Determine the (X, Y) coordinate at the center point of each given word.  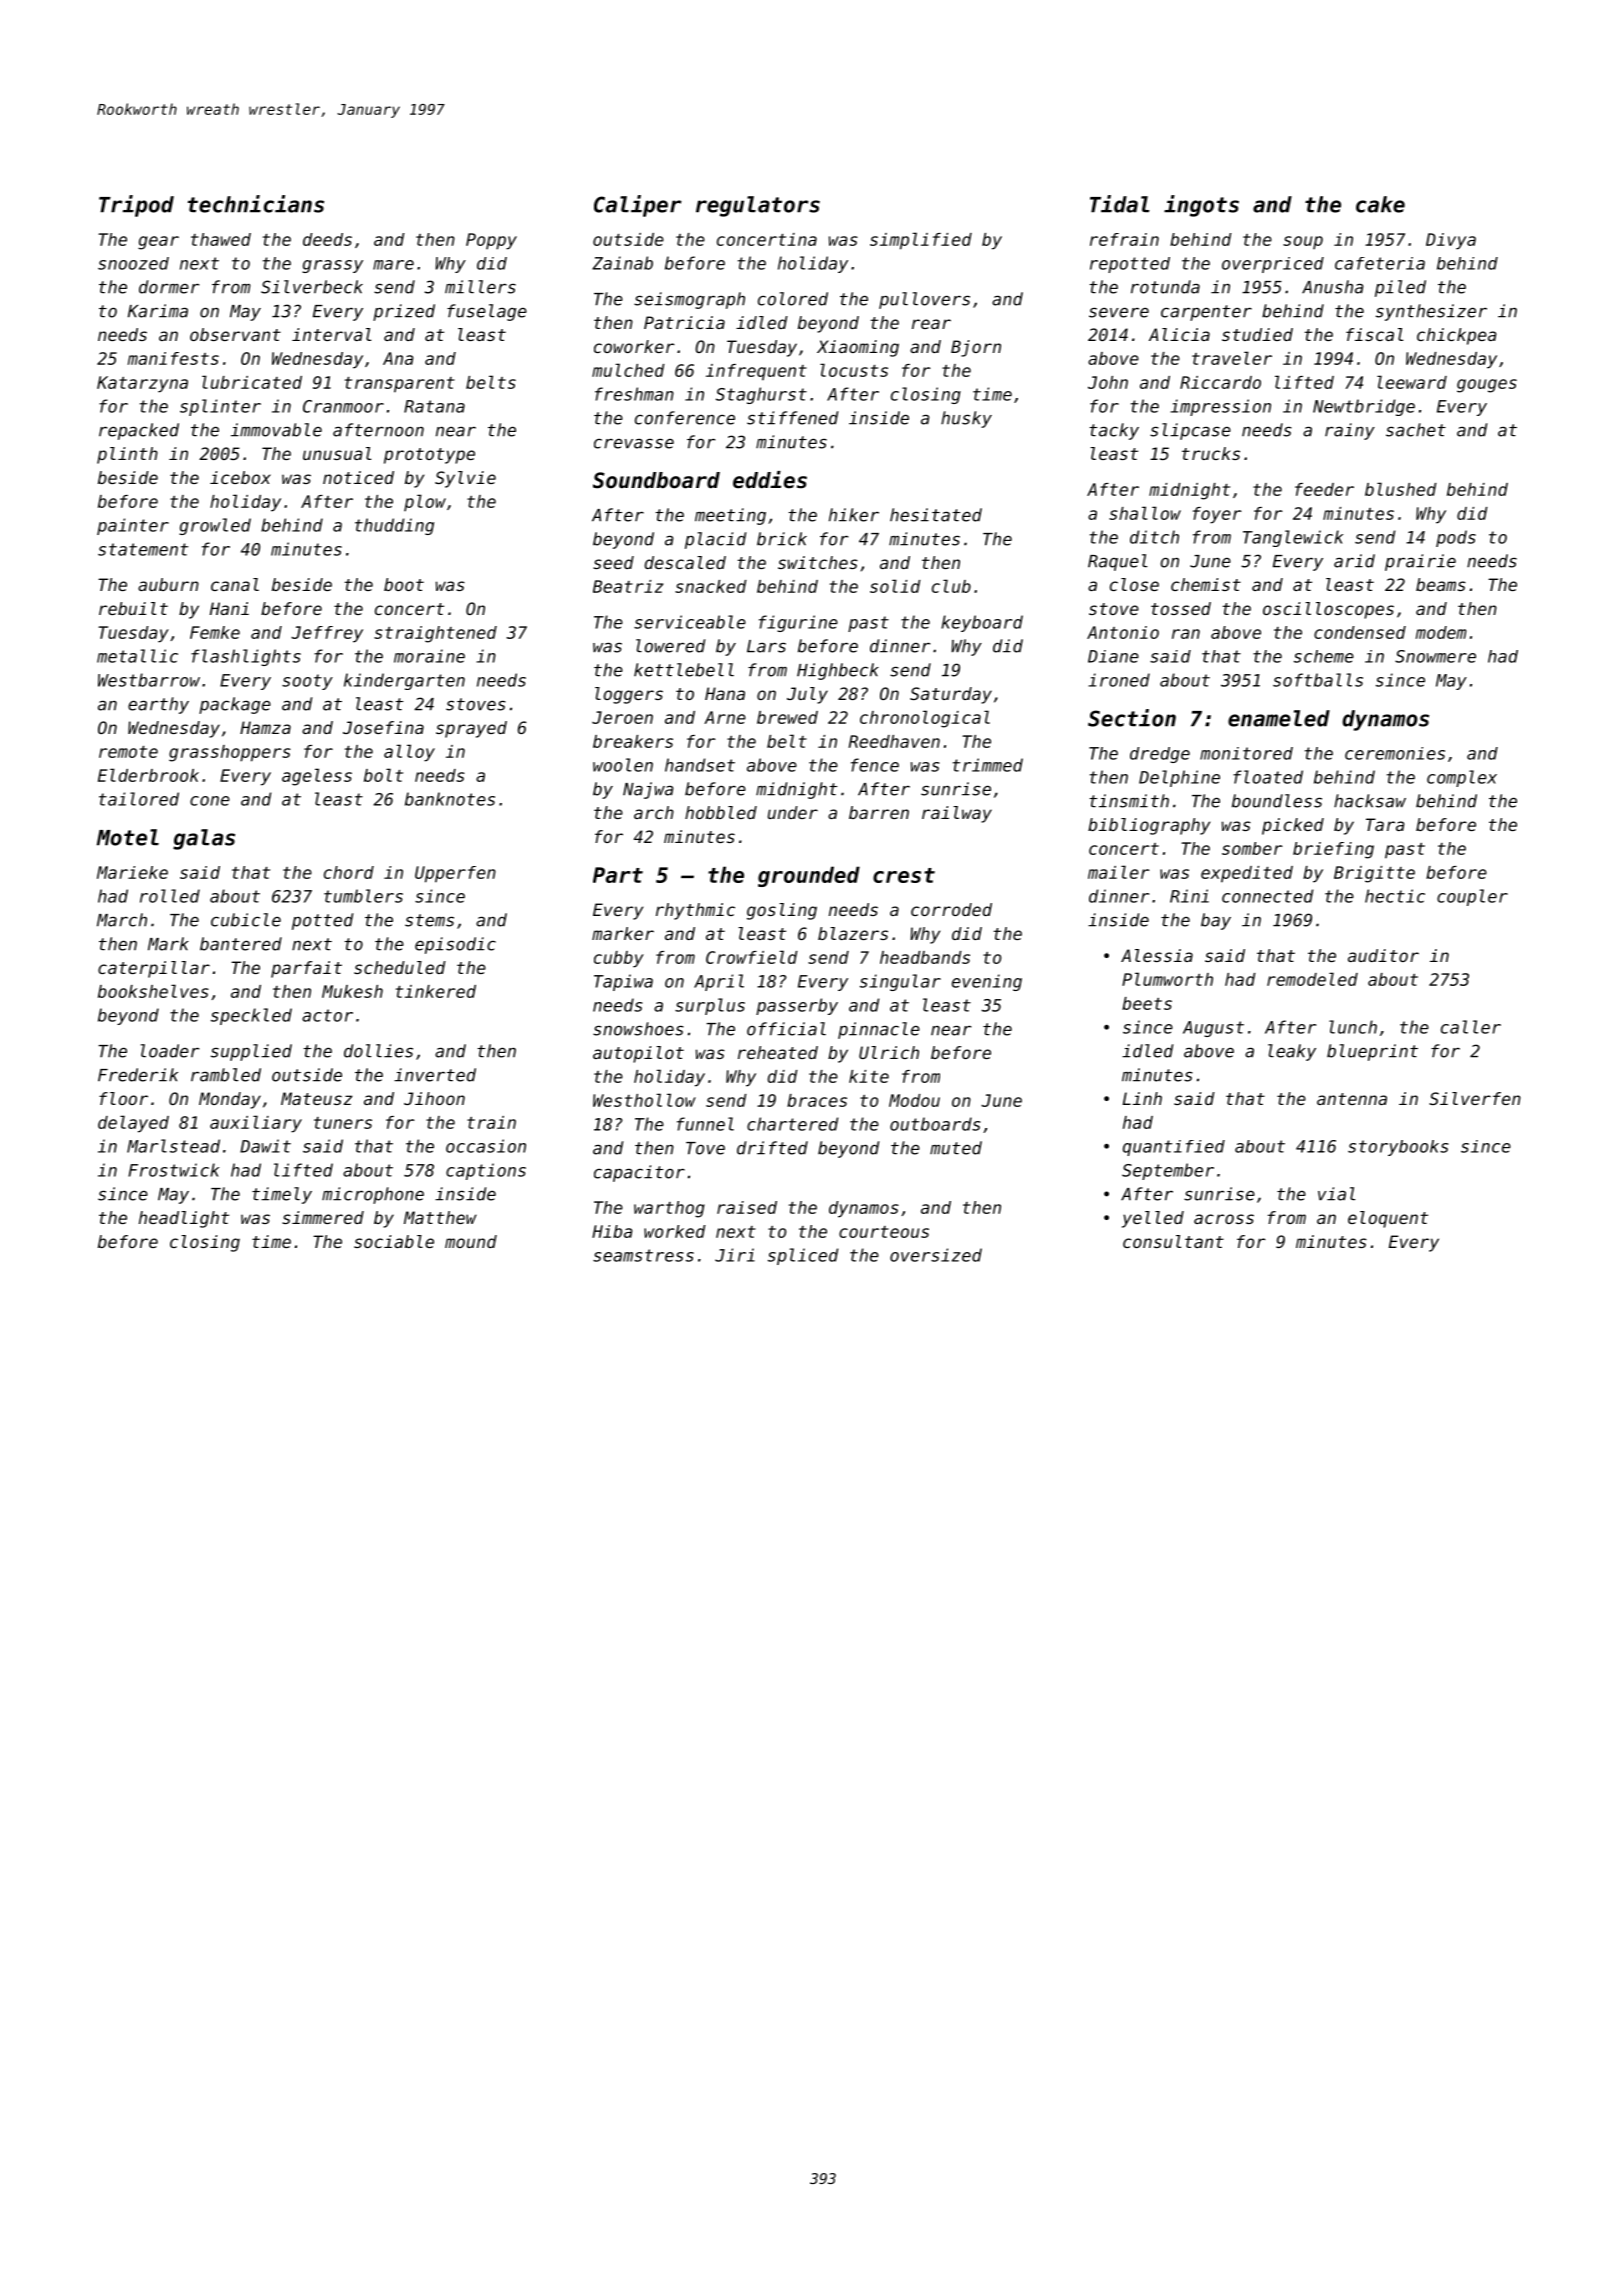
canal (235, 584)
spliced (803, 1256)
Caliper (638, 206)
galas (204, 839)
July (807, 695)
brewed (787, 717)
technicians (256, 204)
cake (1380, 204)
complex (1462, 778)
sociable (394, 1241)
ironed (1119, 680)
